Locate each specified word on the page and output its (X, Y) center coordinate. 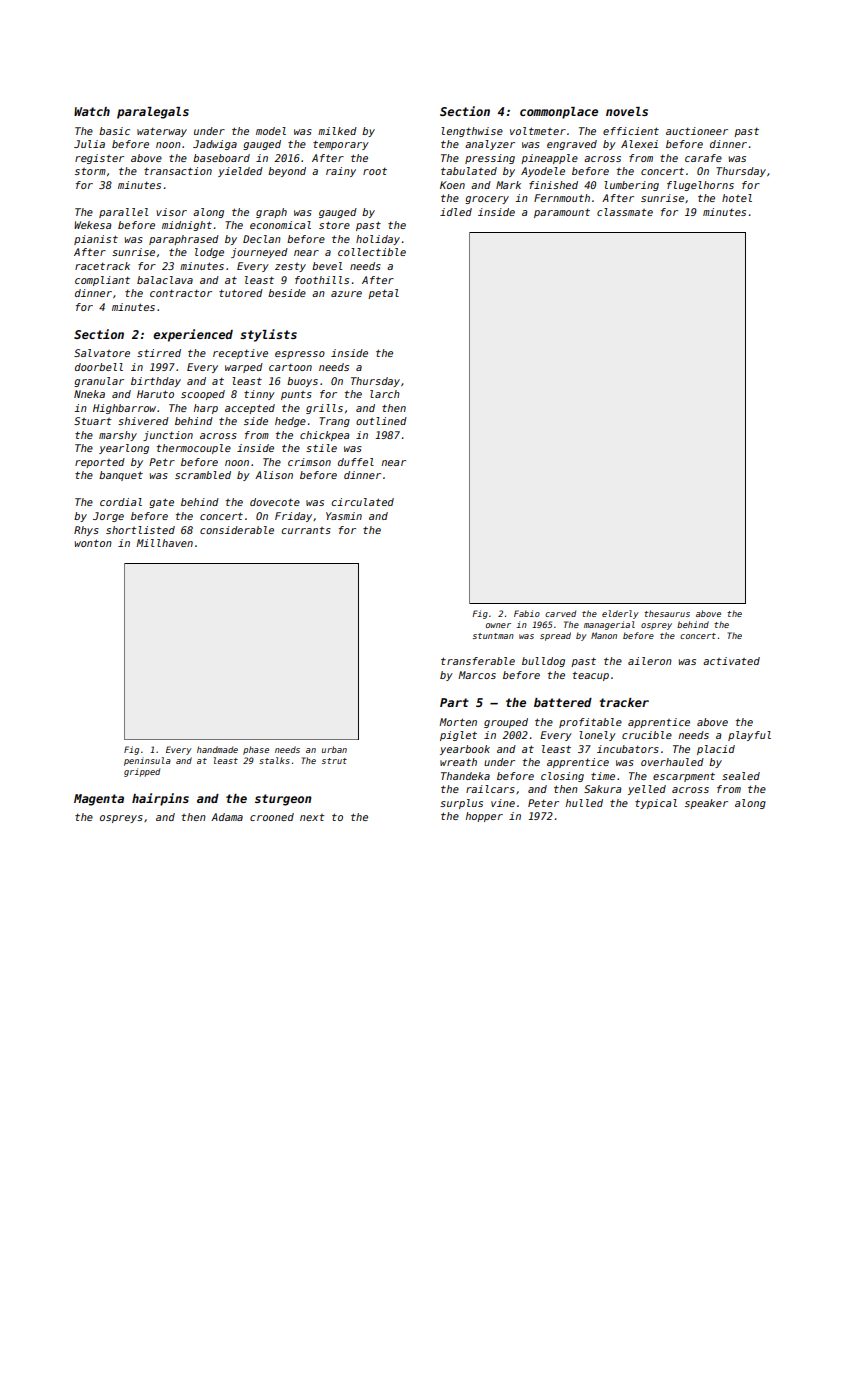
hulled (584, 803)
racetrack (102, 266)
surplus (461, 804)
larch (385, 394)
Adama (227, 817)
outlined (381, 421)
